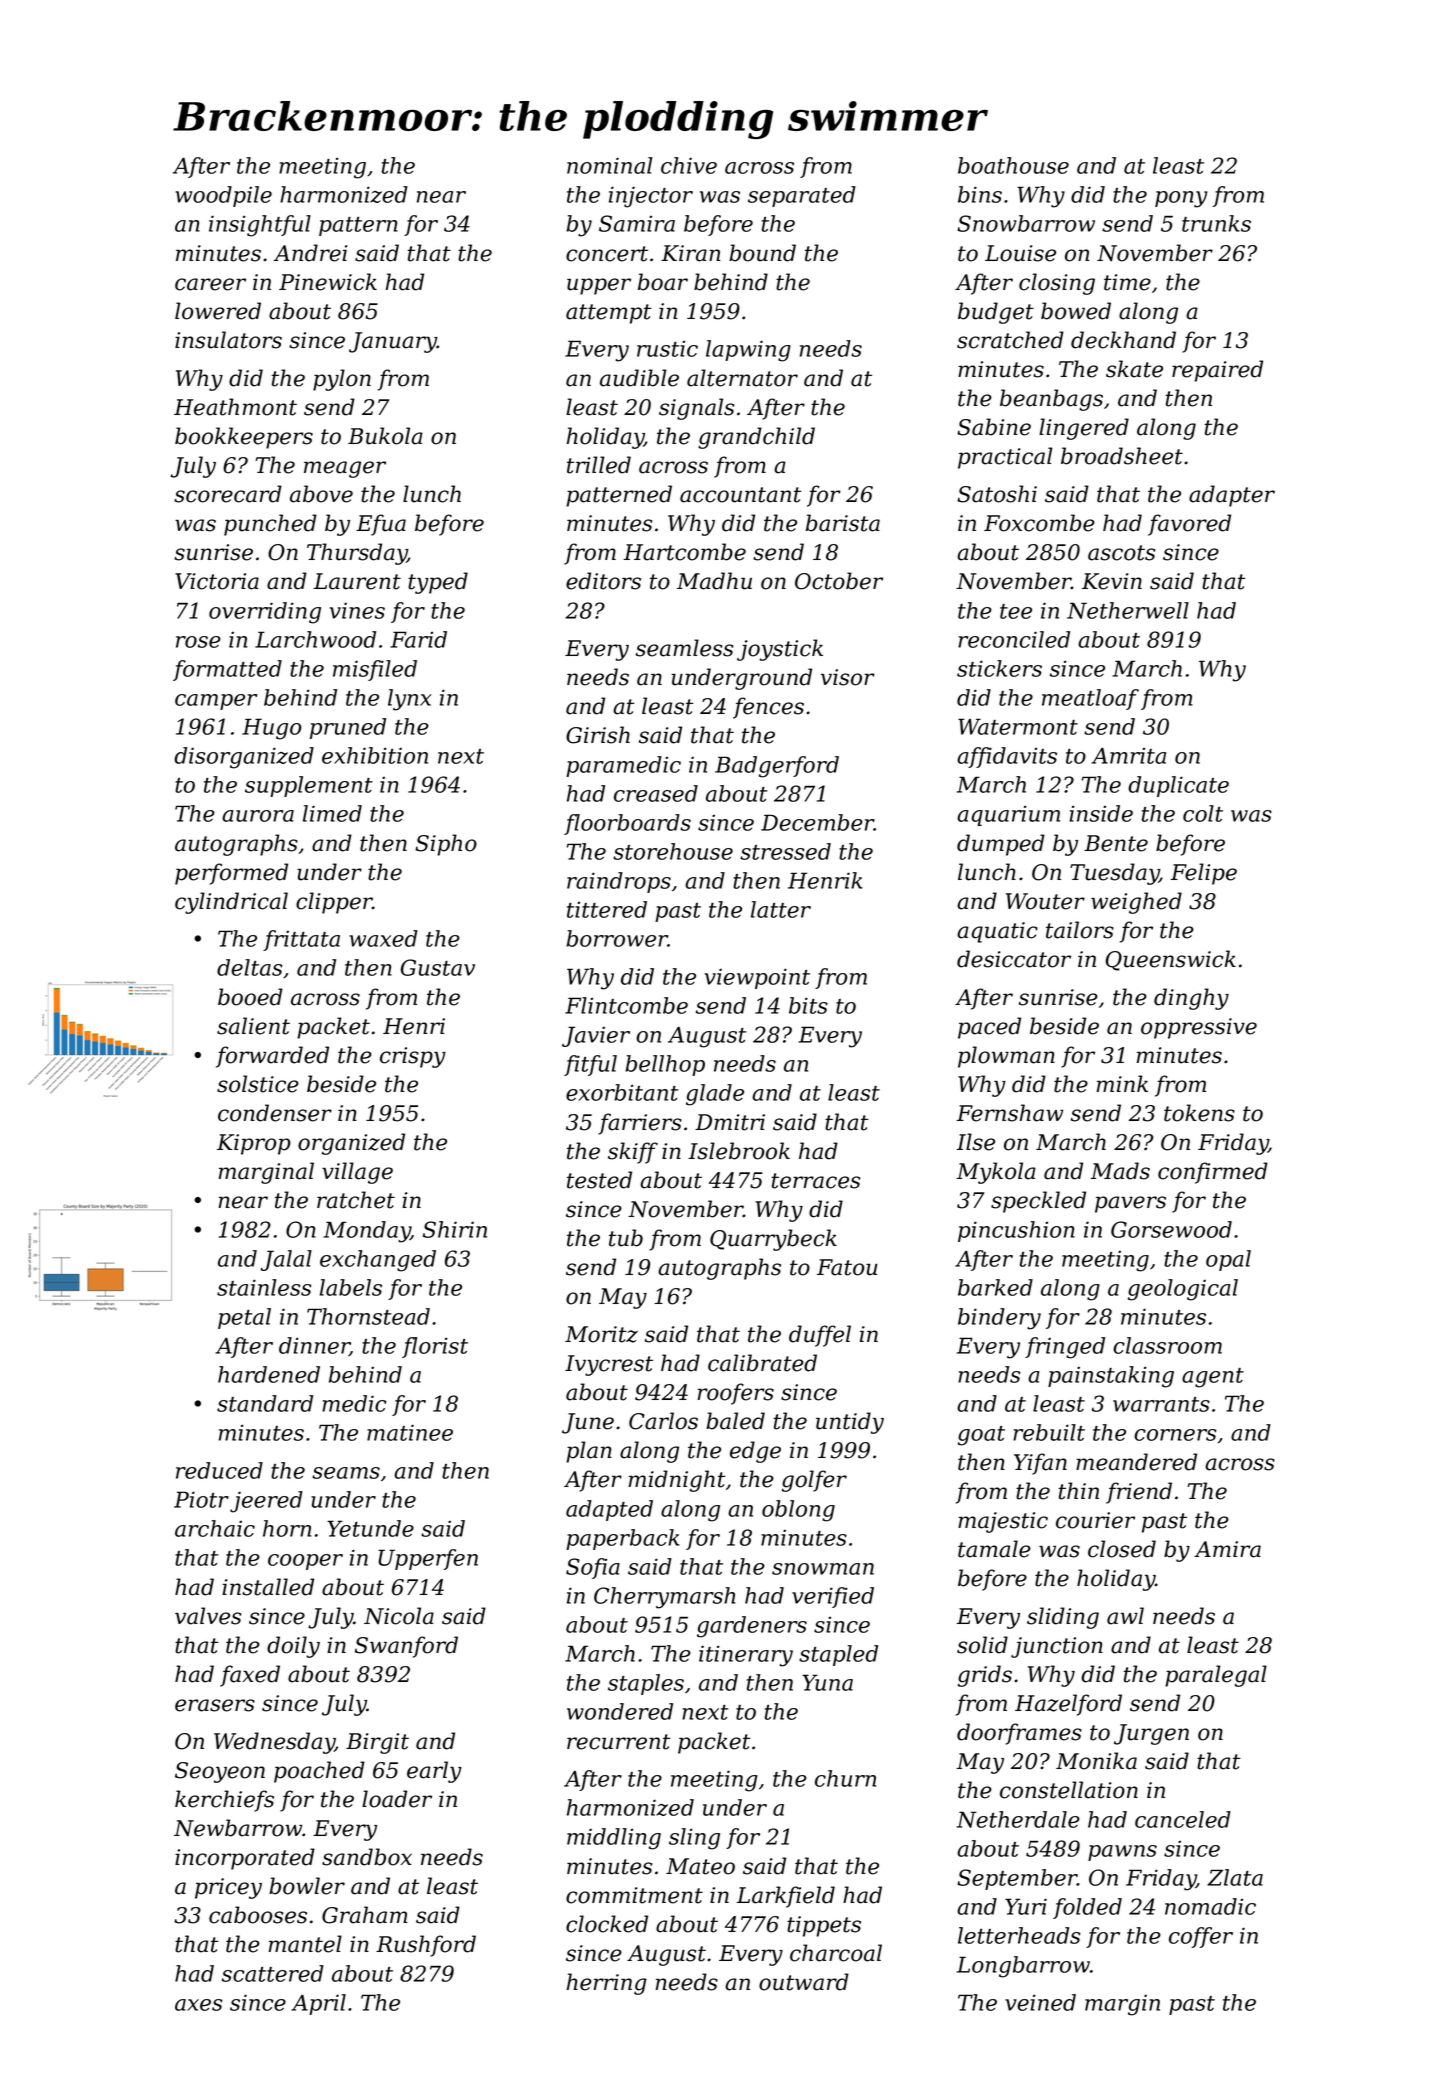 The height and width of the document is (2100, 1450). I want to click on dumped, so click(1001, 845).
